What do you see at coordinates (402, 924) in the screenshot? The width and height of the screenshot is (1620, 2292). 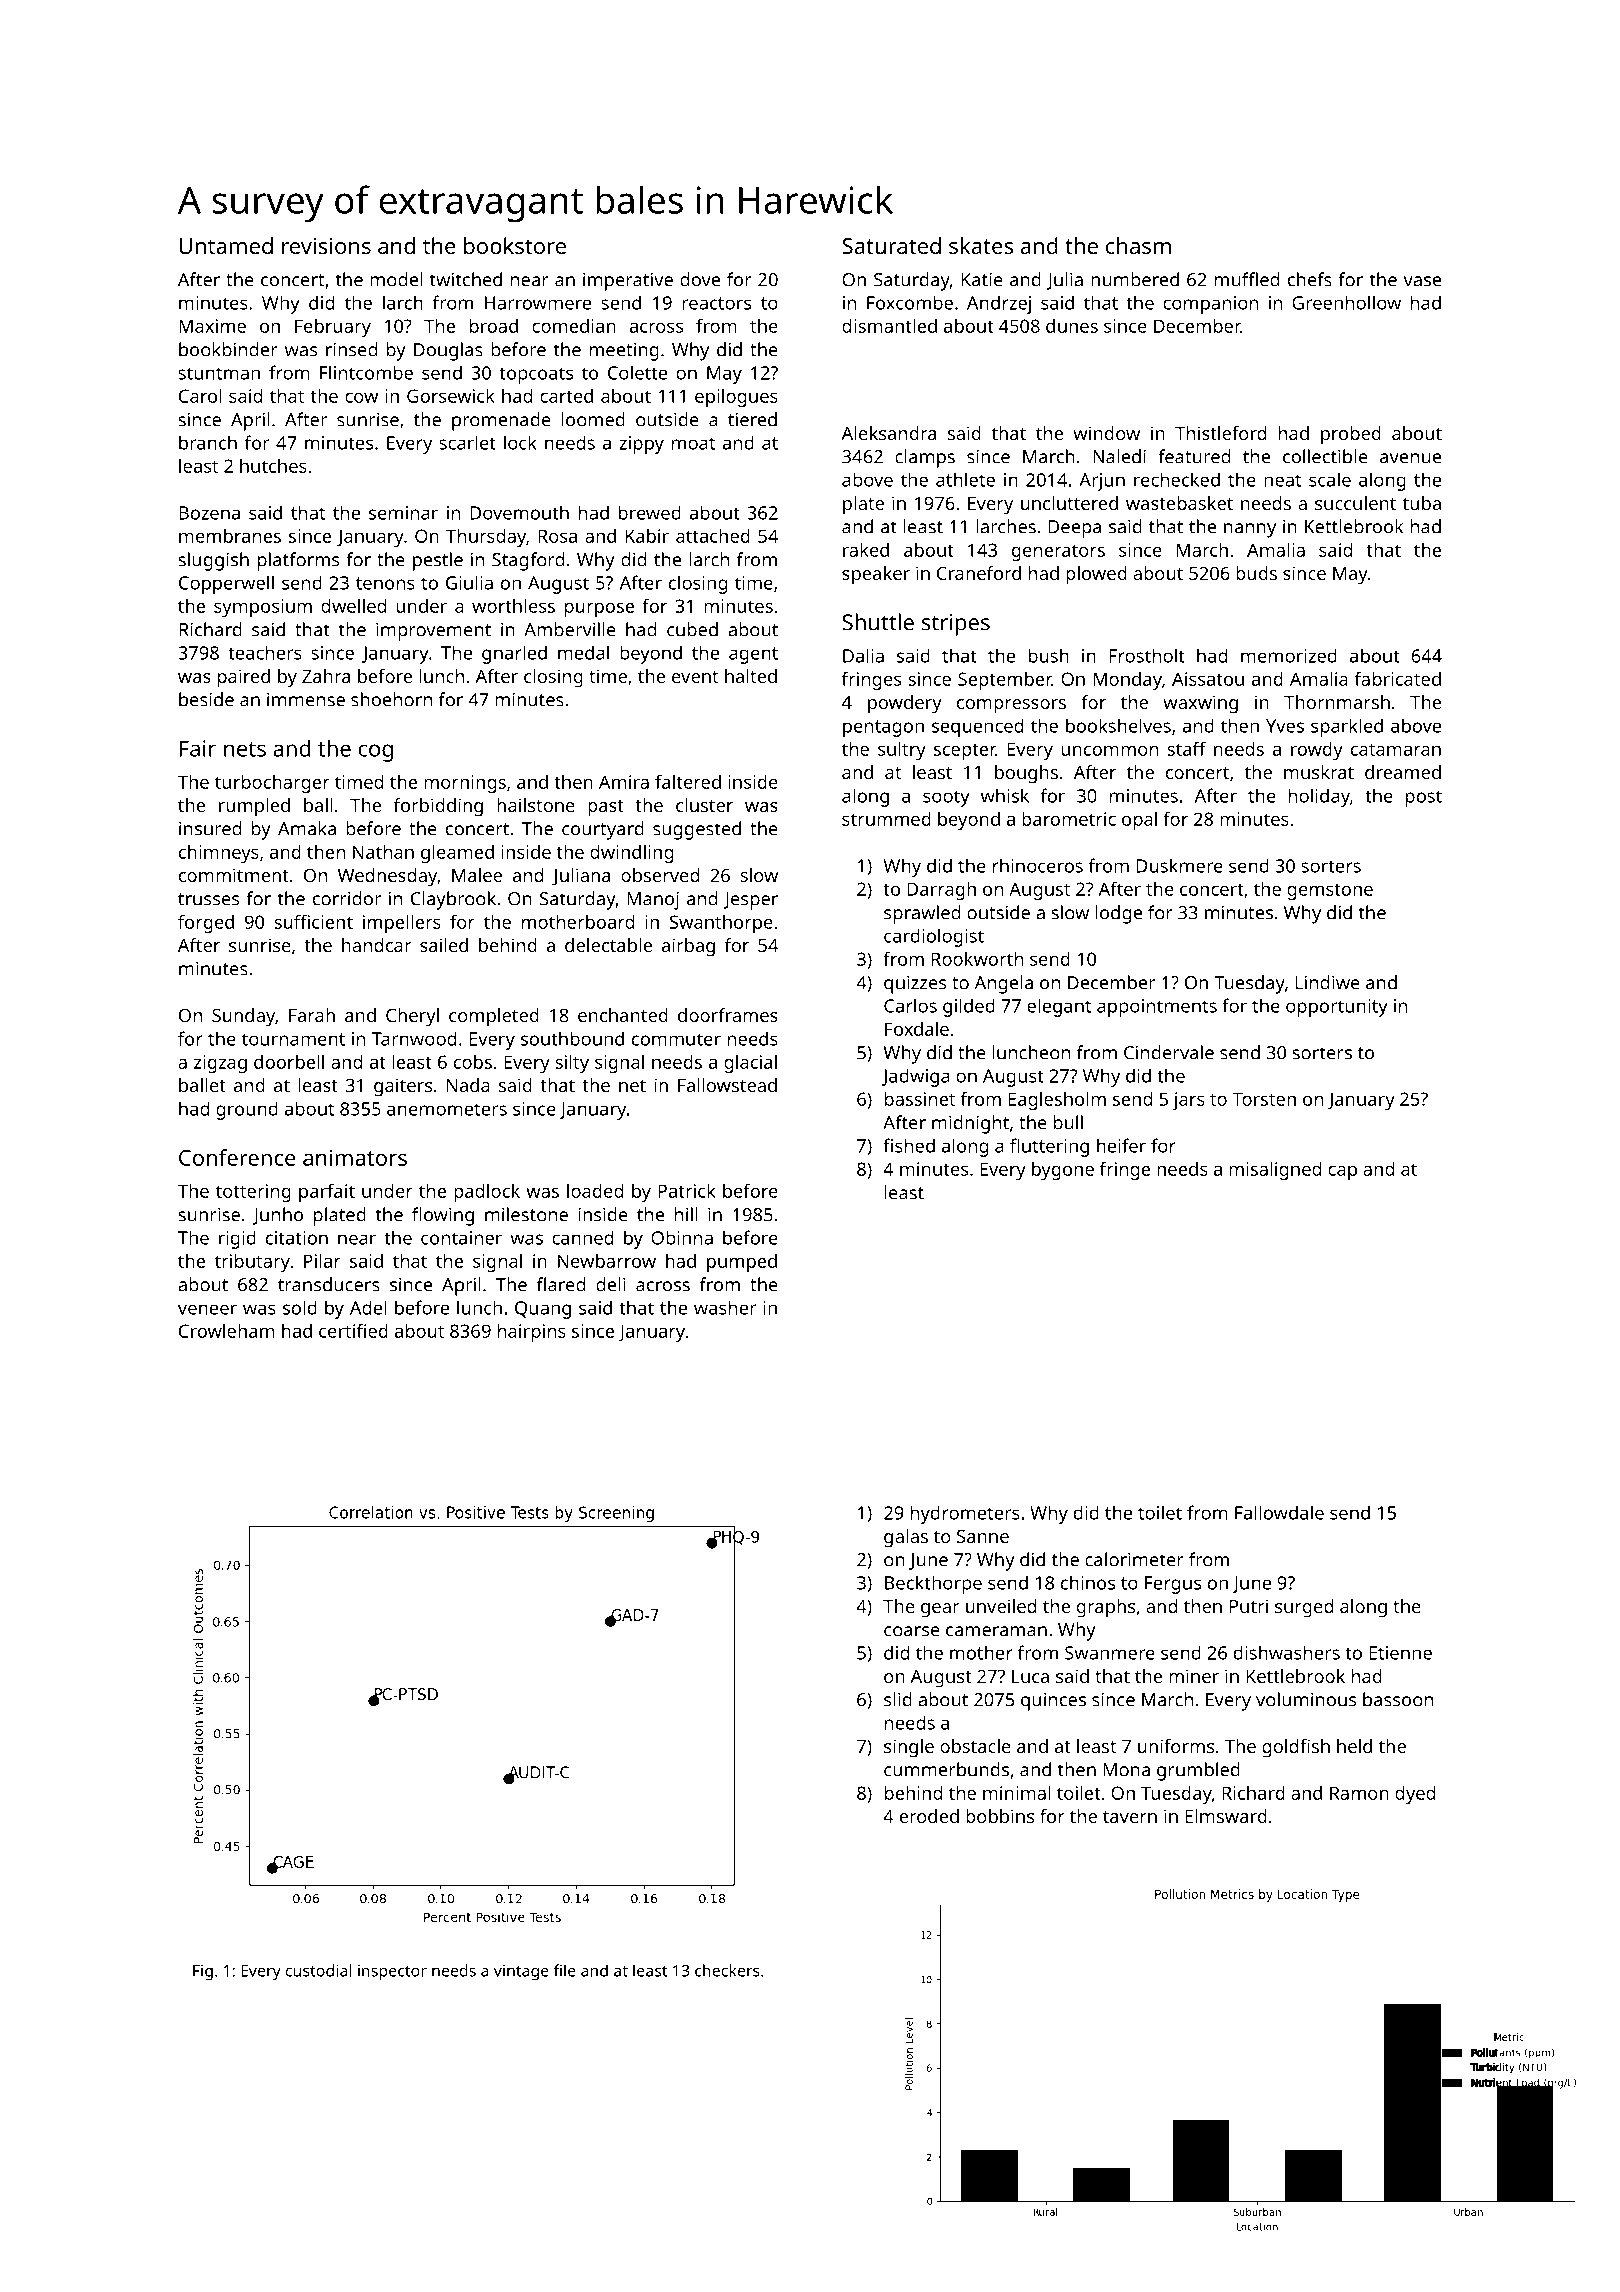 I see `impellers` at bounding box center [402, 924].
